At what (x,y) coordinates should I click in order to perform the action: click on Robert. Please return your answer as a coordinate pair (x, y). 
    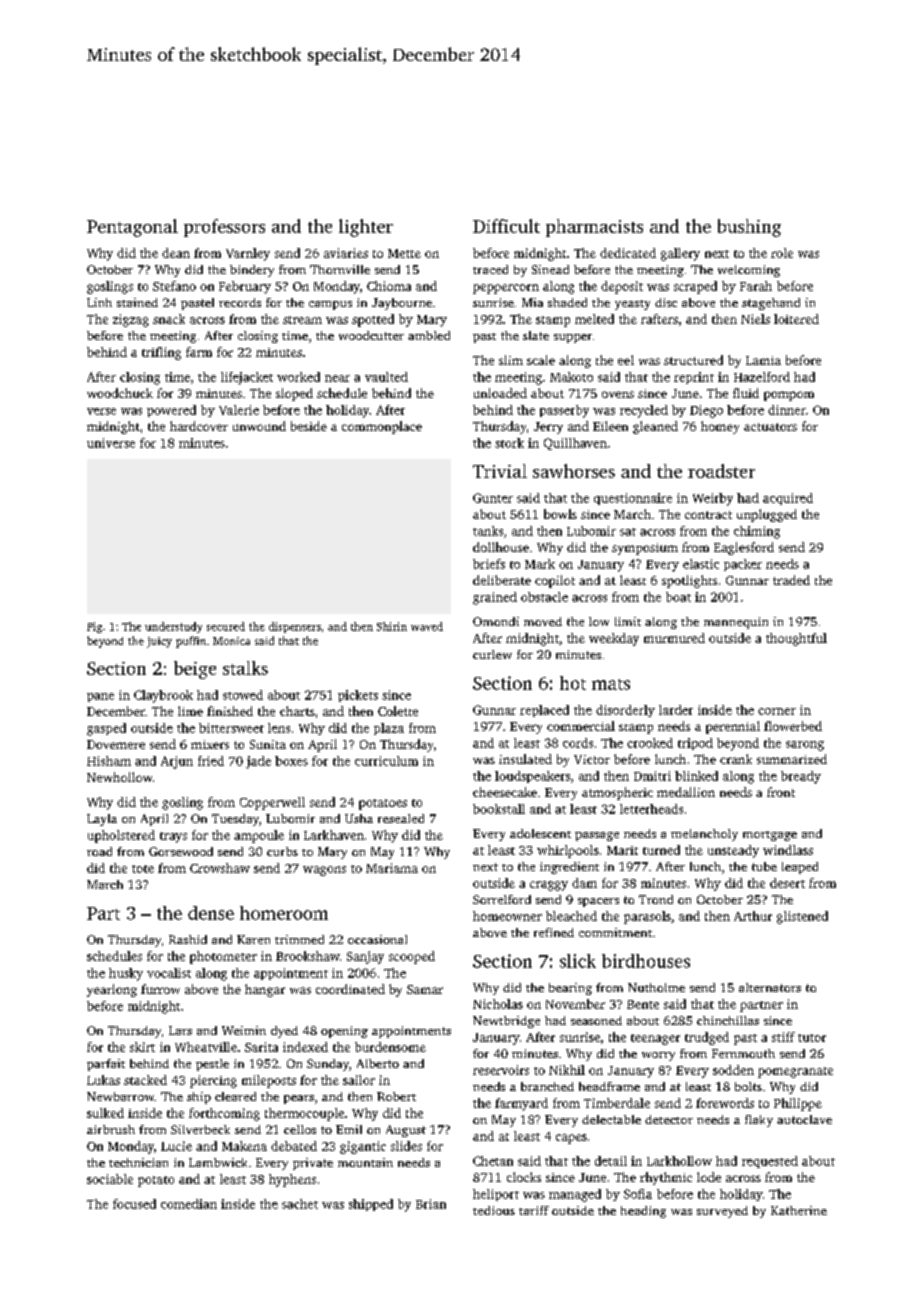
    Looking at the image, I should click on (396, 1096).
